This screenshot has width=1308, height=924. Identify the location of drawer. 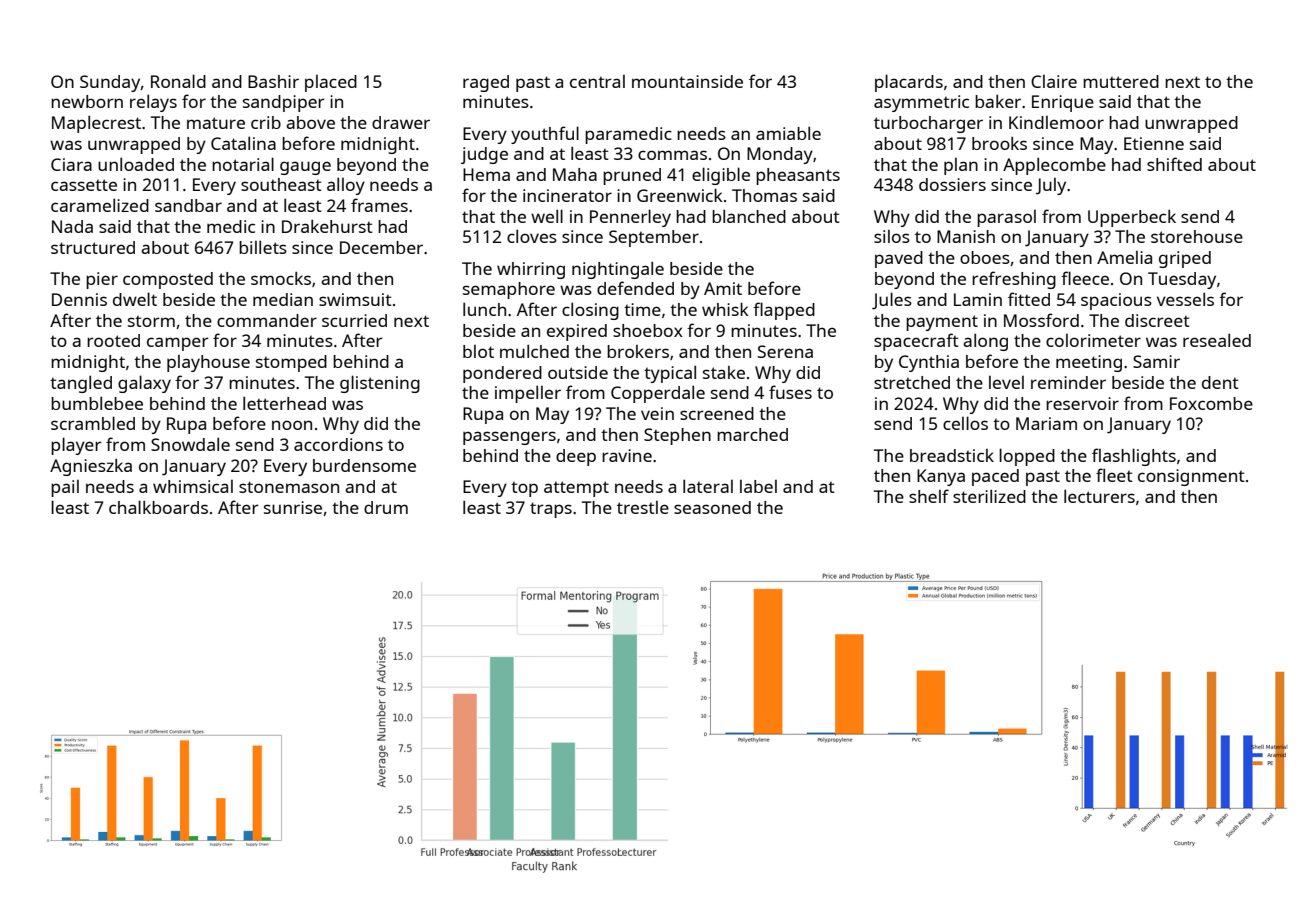
(401, 122).
